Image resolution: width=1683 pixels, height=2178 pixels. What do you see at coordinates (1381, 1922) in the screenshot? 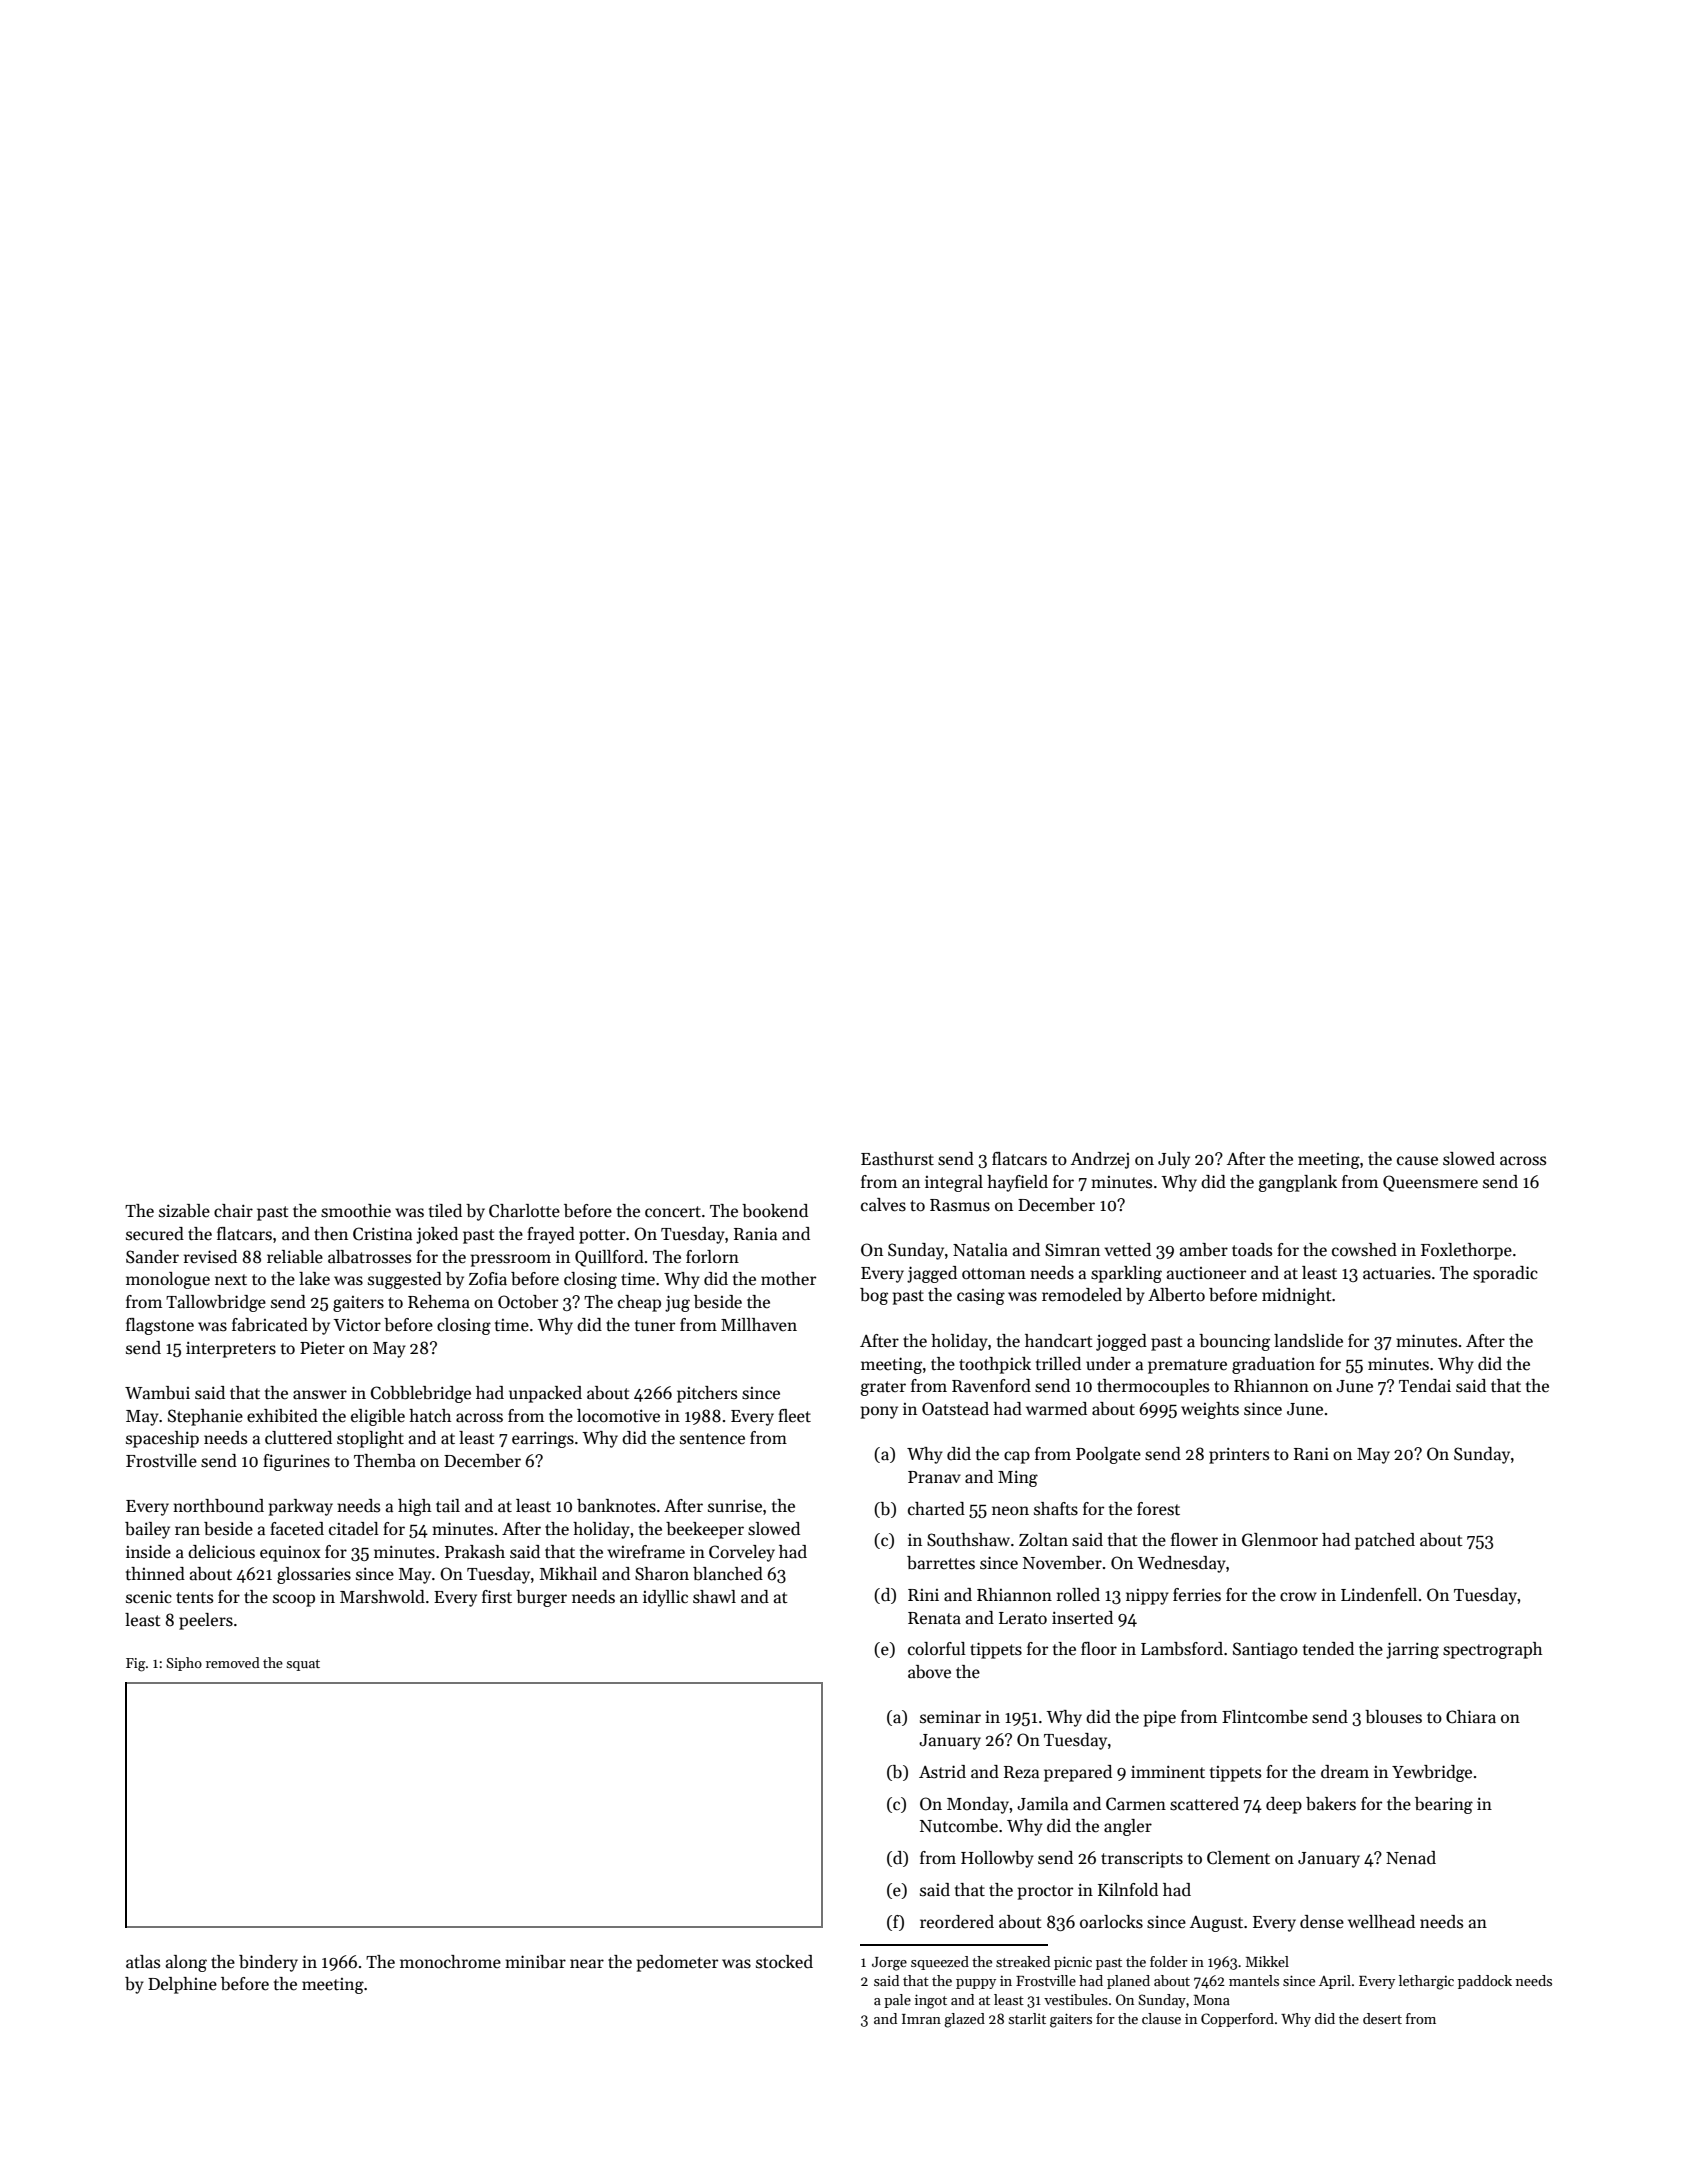
I see `wellhead` at bounding box center [1381, 1922].
